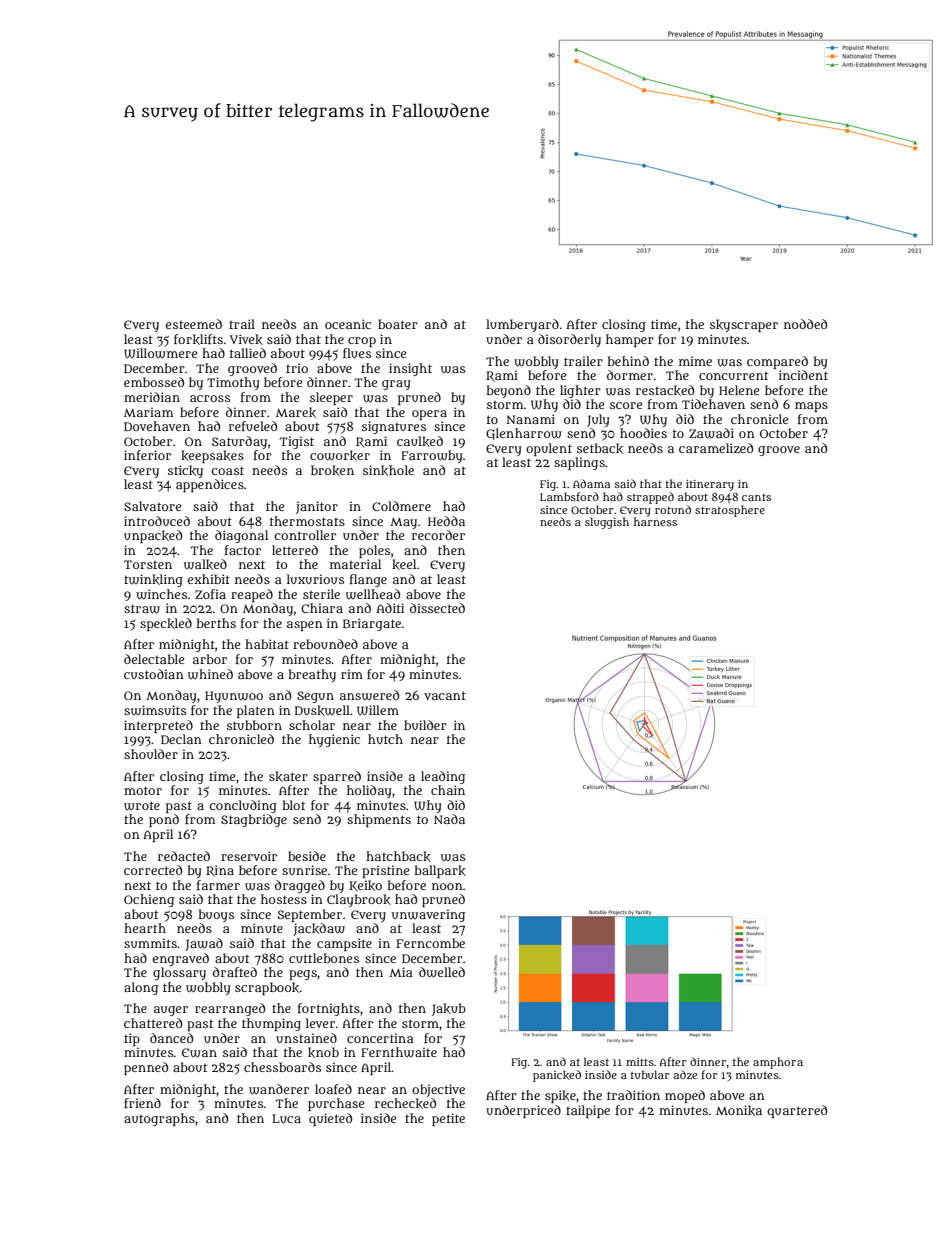 The width and height of the screenshot is (952, 1233). Describe the element at coordinates (146, 1068) in the screenshot. I see `penned` at that location.
